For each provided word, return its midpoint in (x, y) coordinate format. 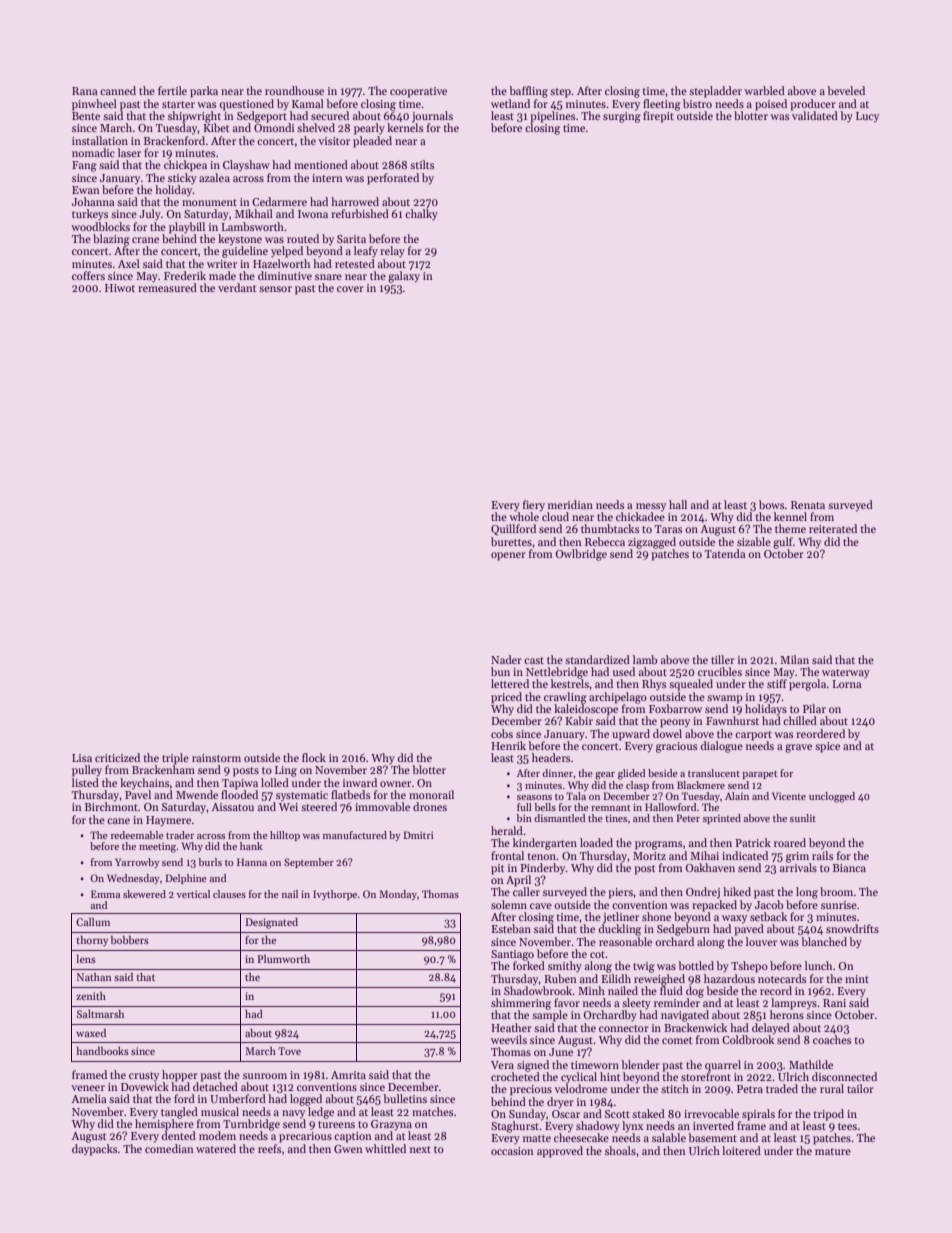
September (309, 863)
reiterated (833, 528)
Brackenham (163, 769)
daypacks (94, 1150)
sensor (275, 289)
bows (771, 504)
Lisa (82, 758)
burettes (511, 541)
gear (605, 776)
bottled (696, 965)
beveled (846, 90)
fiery (534, 506)
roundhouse (294, 90)
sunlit (803, 818)
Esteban (511, 928)
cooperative (418, 92)
